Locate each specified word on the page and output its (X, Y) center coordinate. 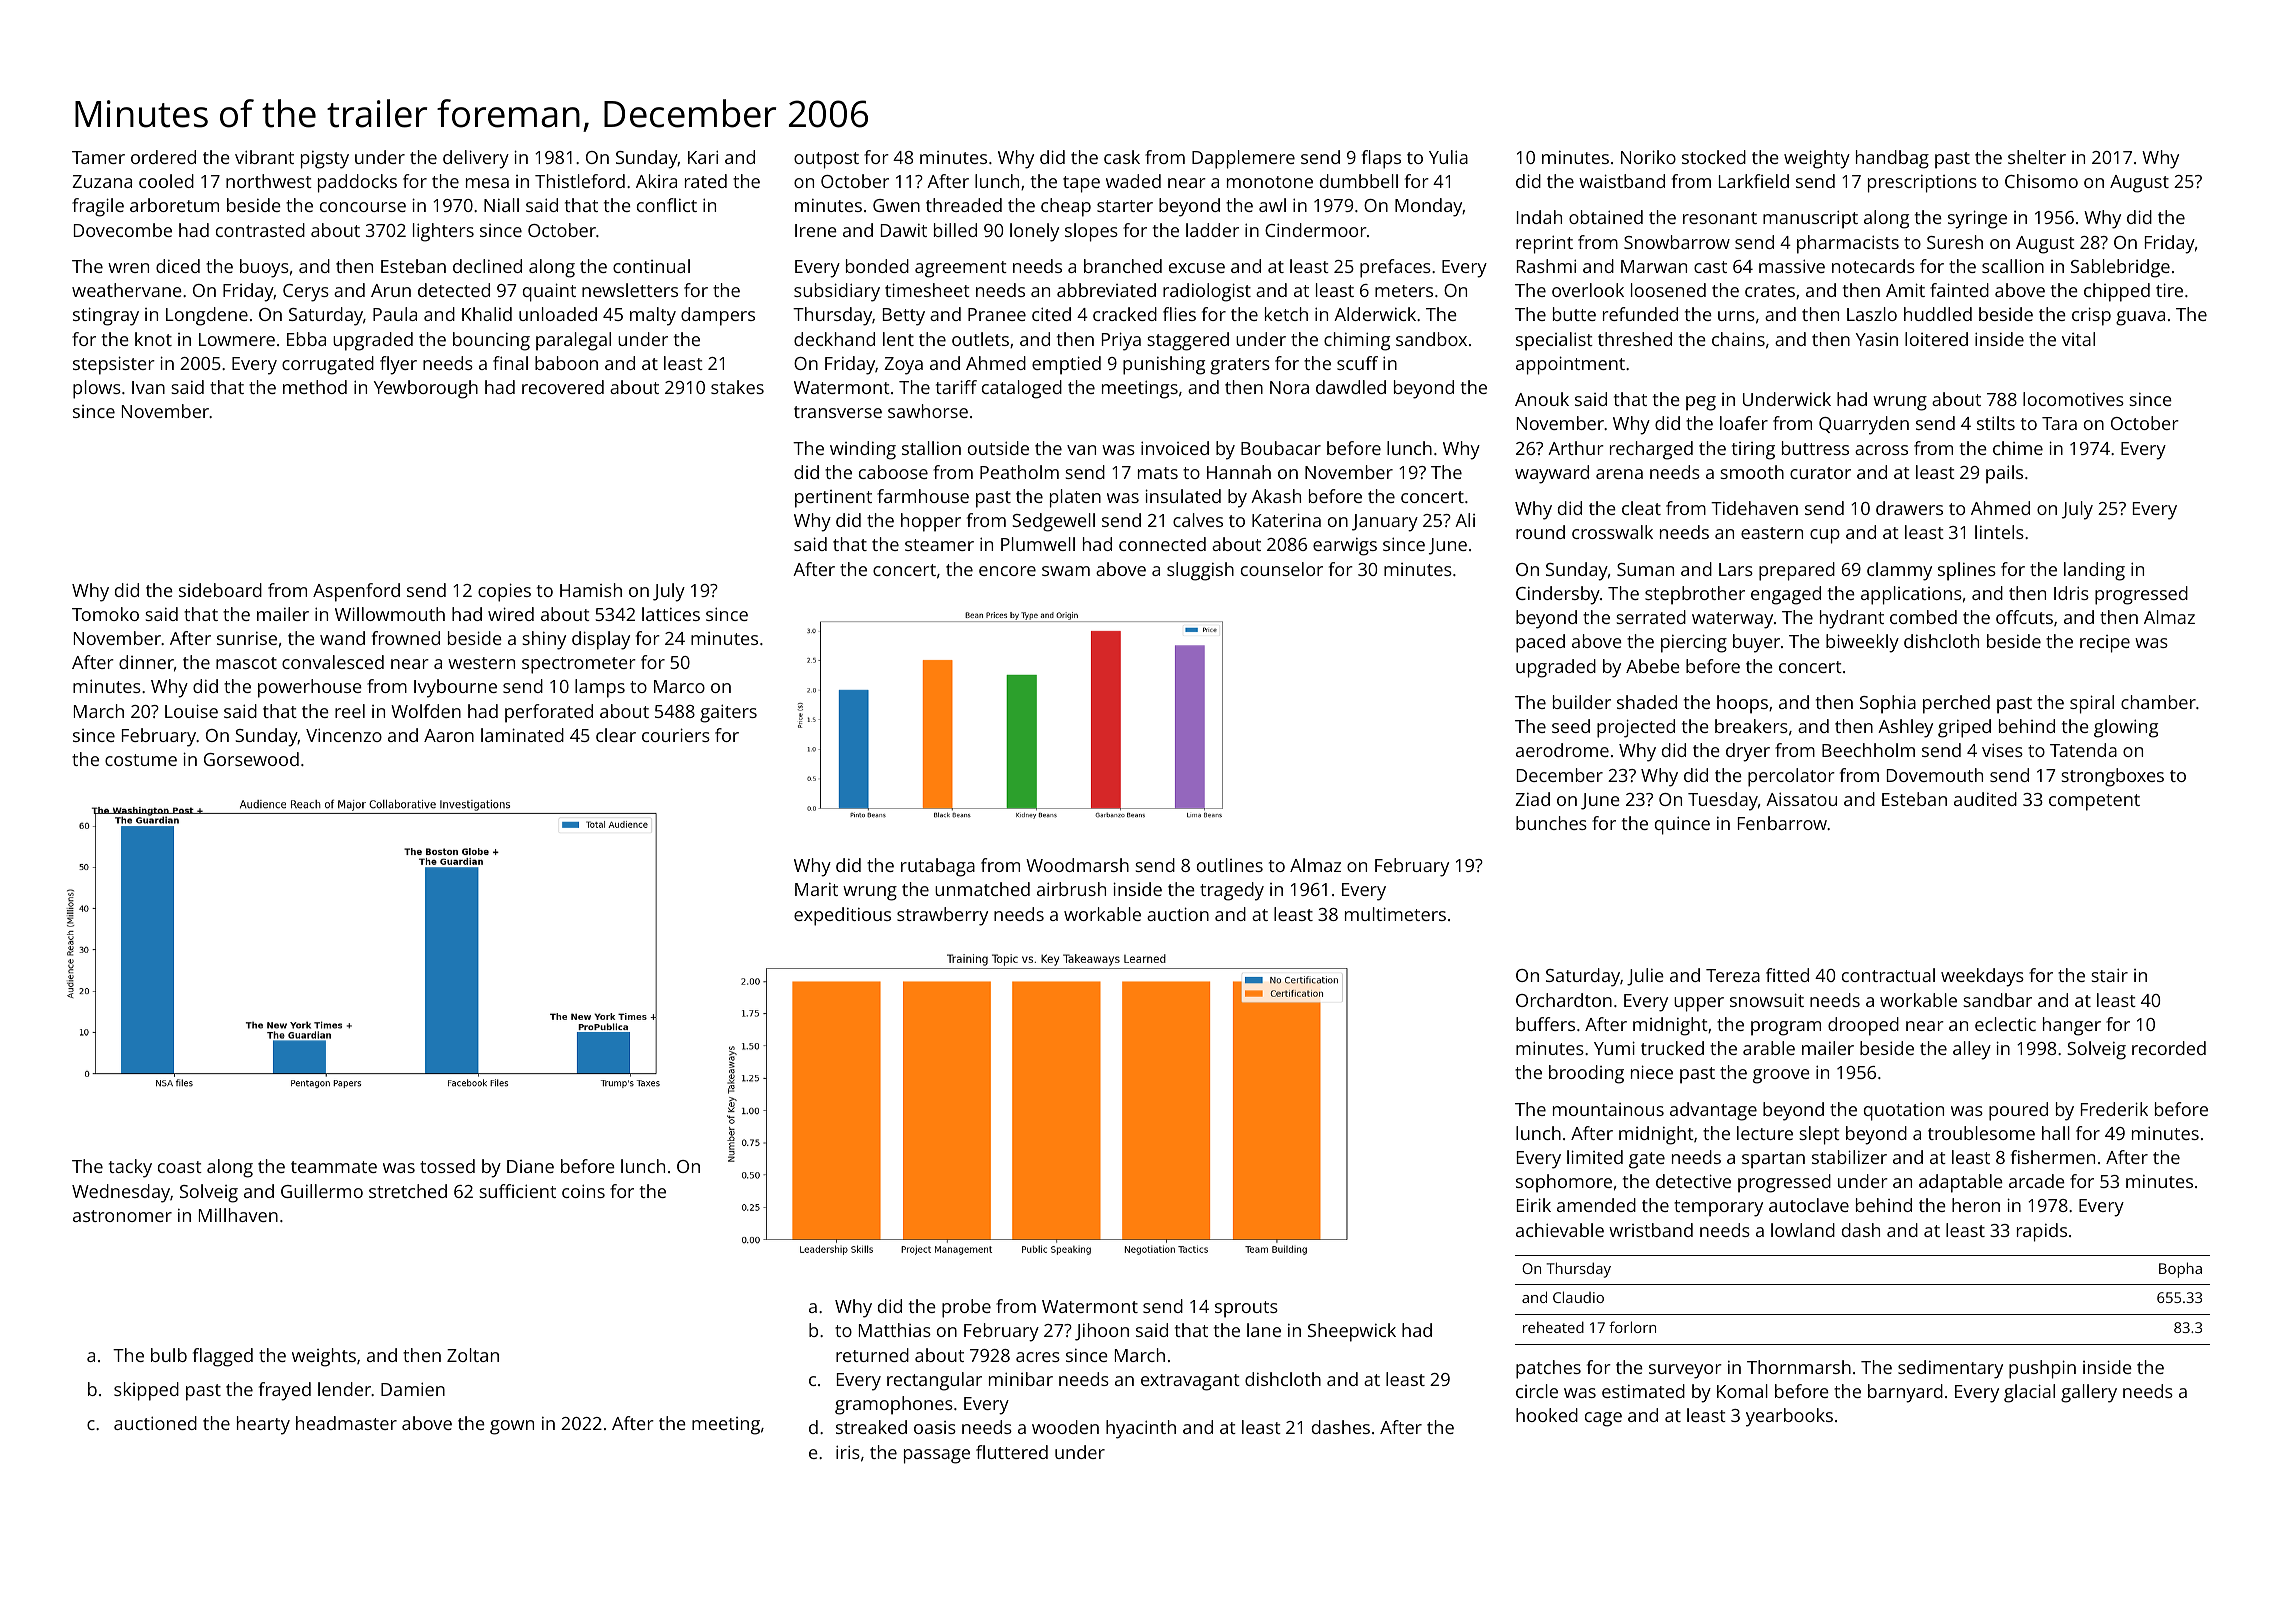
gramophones (894, 1405)
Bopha (2180, 1270)
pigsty (325, 160)
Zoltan (473, 1355)
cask (1122, 157)
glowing (2126, 728)
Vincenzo (344, 735)
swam (1066, 571)
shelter (2037, 157)
